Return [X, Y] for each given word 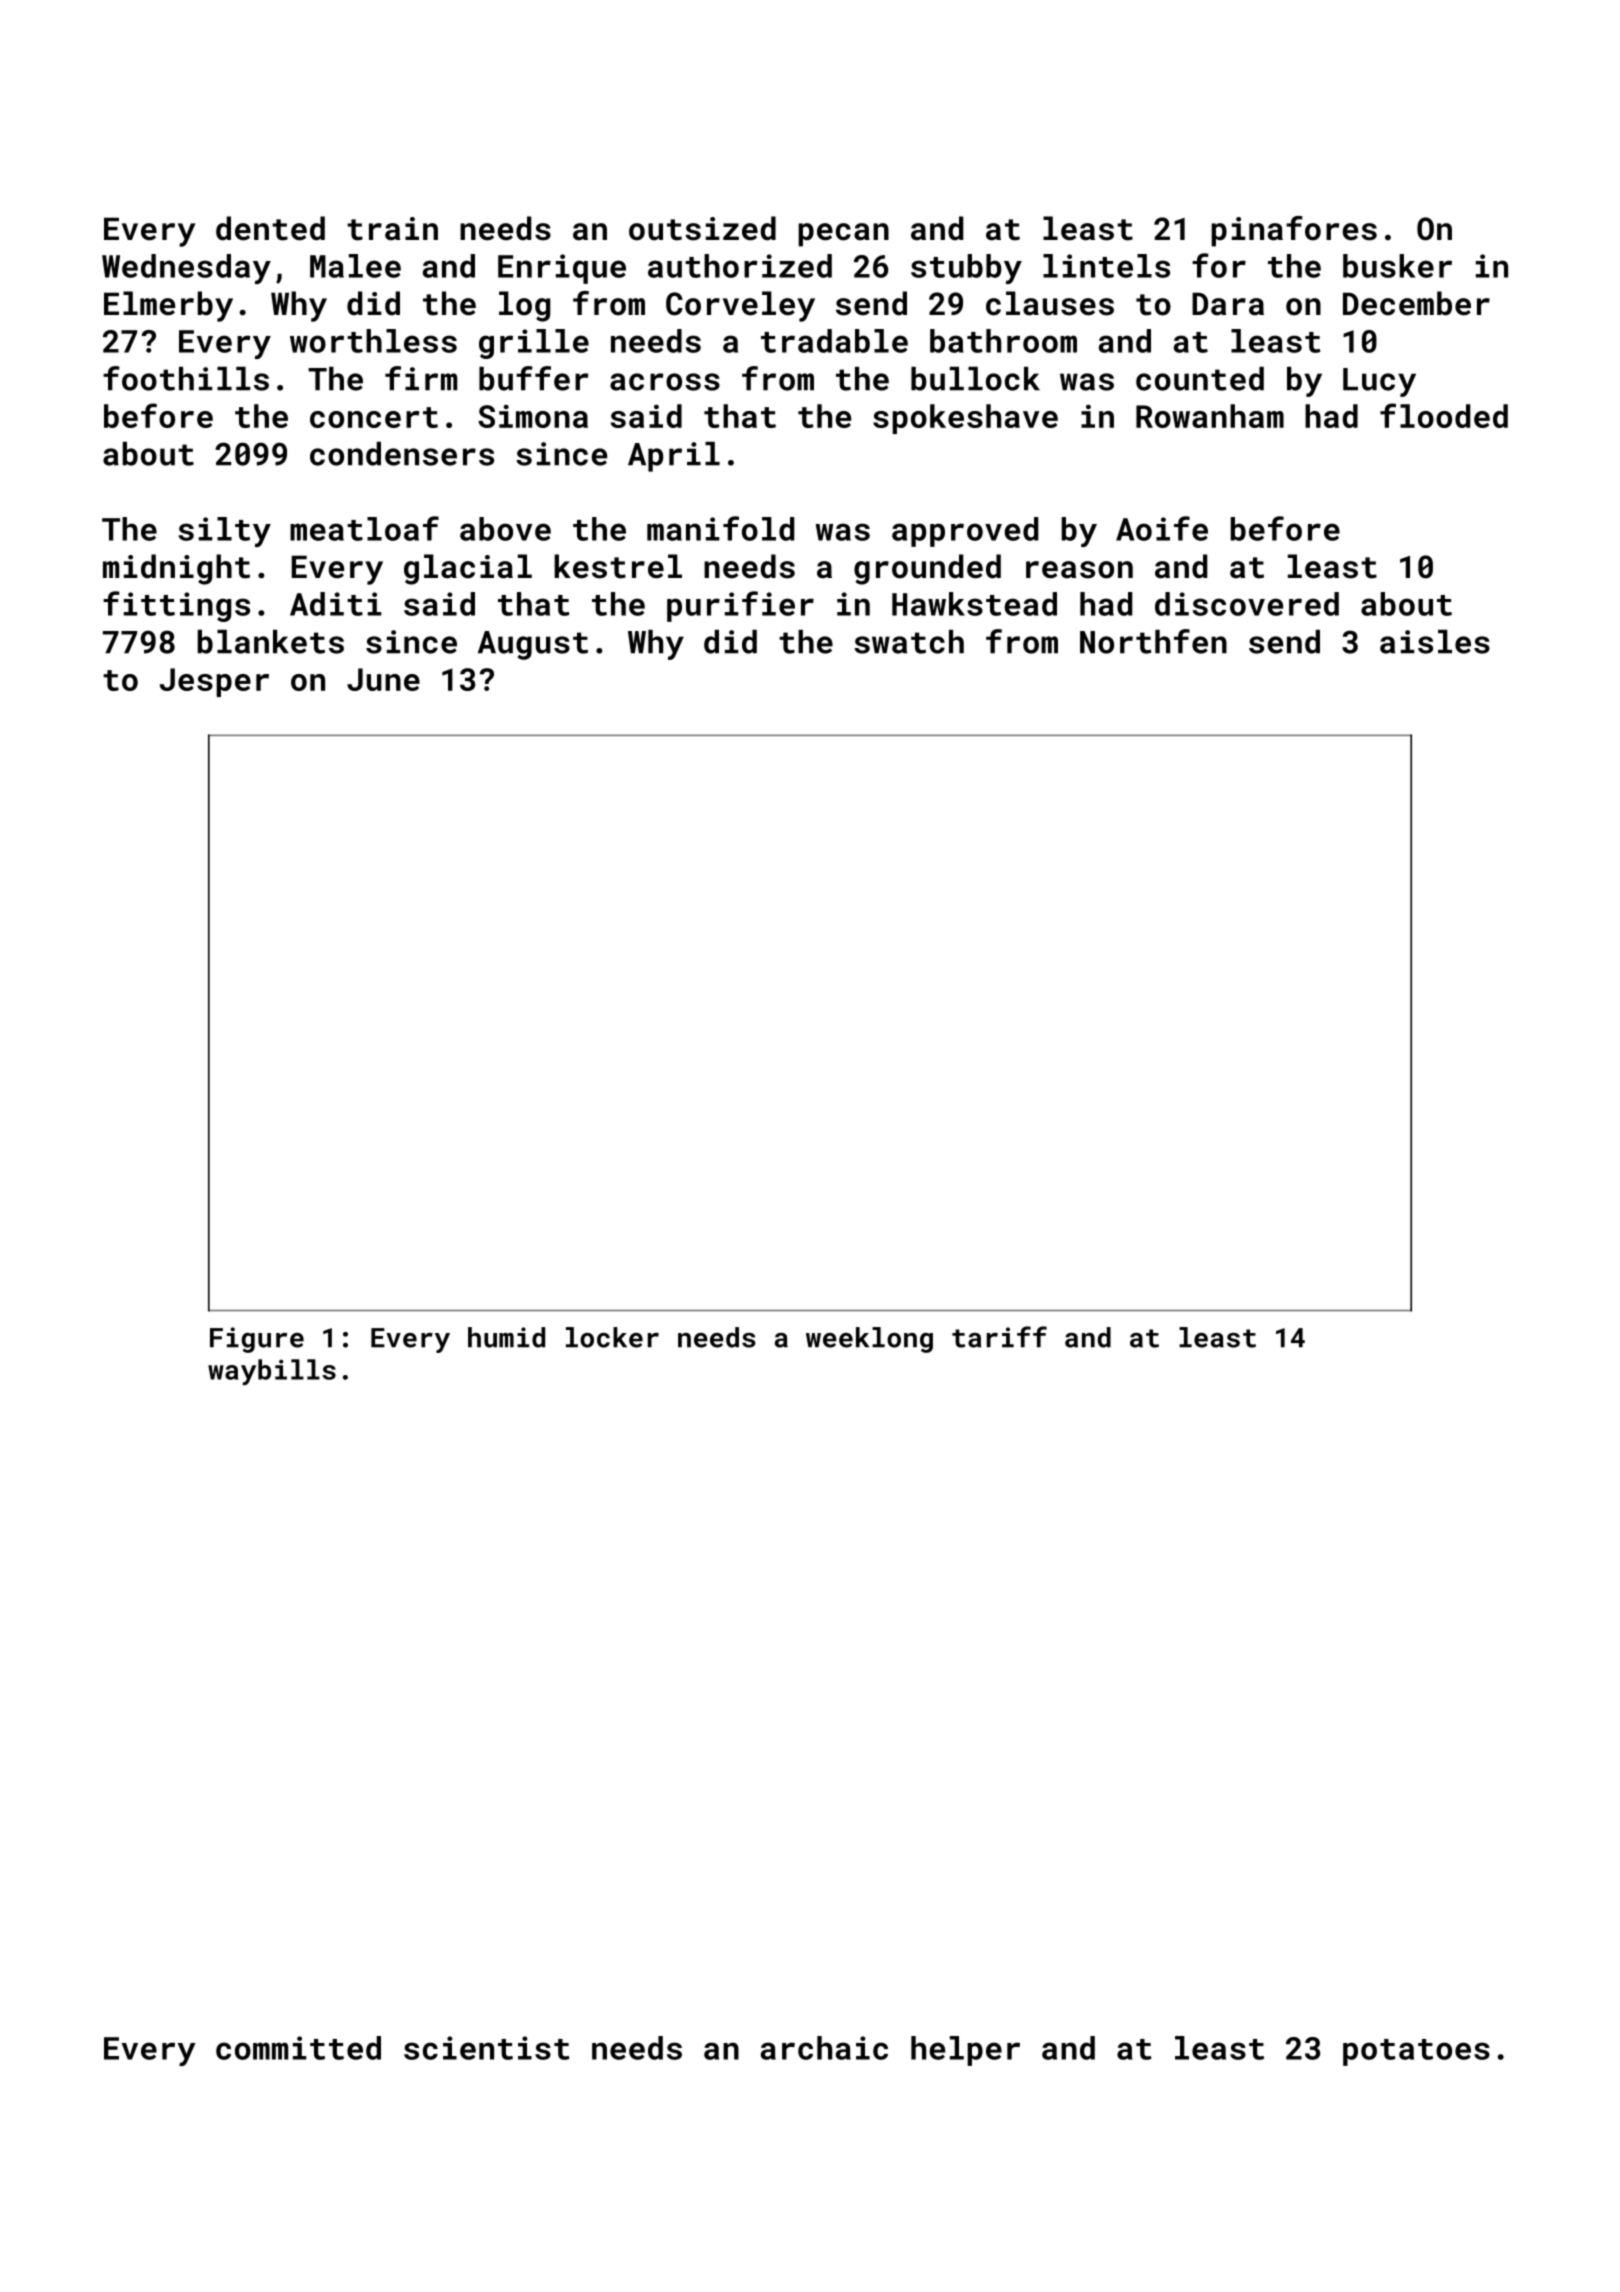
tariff [999, 1337]
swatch [909, 642]
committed [298, 2048]
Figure [257, 1340]
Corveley [740, 306]
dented [270, 228]
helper [965, 2051]
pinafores [1294, 231]
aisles [1435, 642]
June [383, 679]
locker [612, 1337]
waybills [272, 1372]
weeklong [869, 1340]
